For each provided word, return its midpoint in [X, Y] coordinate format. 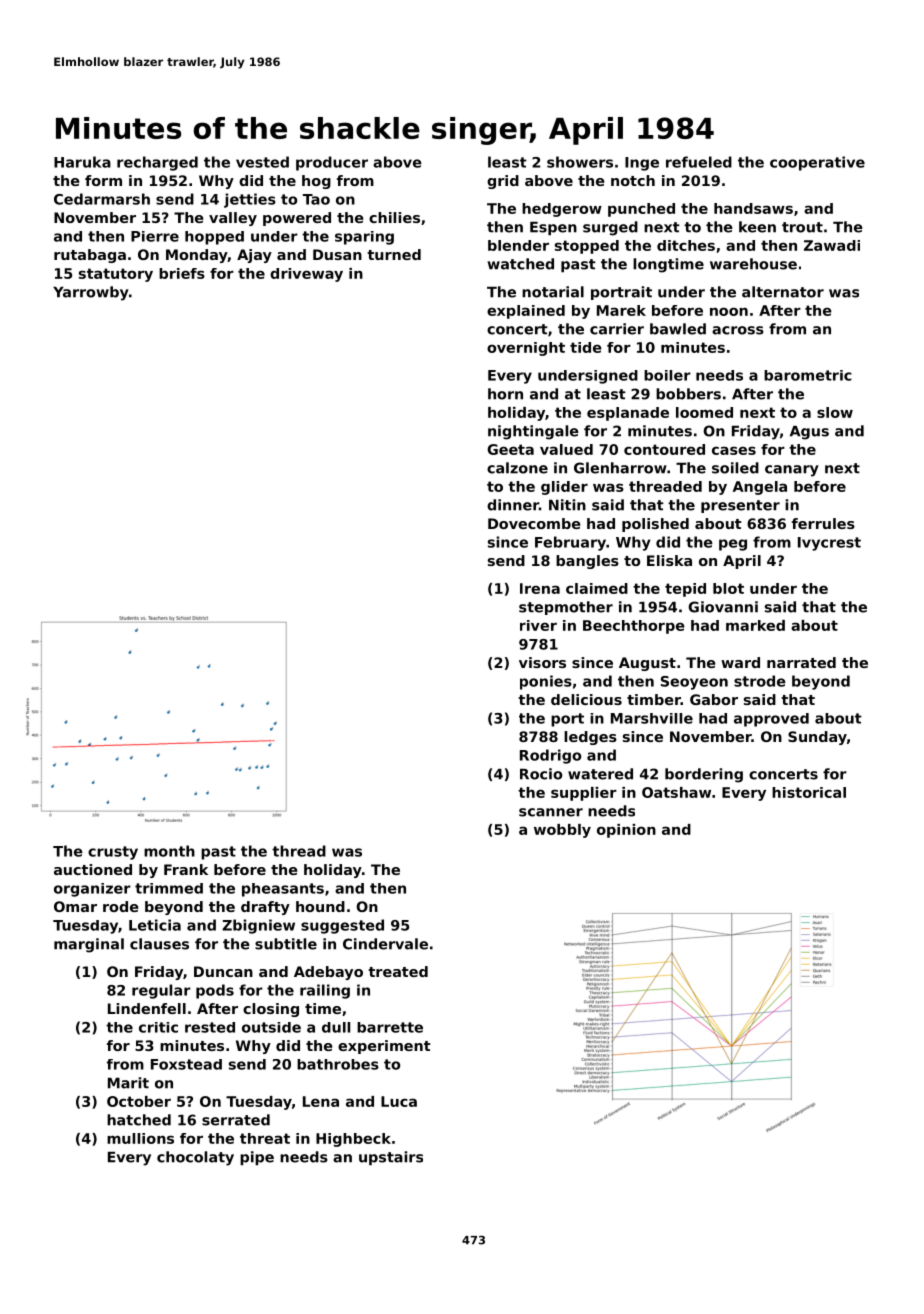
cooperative [817, 163]
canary [792, 471]
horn [505, 394]
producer [332, 163]
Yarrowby [91, 293]
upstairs [391, 1158]
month [169, 851]
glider [564, 488]
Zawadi [832, 245]
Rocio [541, 774]
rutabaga [90, 256]
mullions [140, 1138]
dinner [513, 505]
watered [600, 774]
